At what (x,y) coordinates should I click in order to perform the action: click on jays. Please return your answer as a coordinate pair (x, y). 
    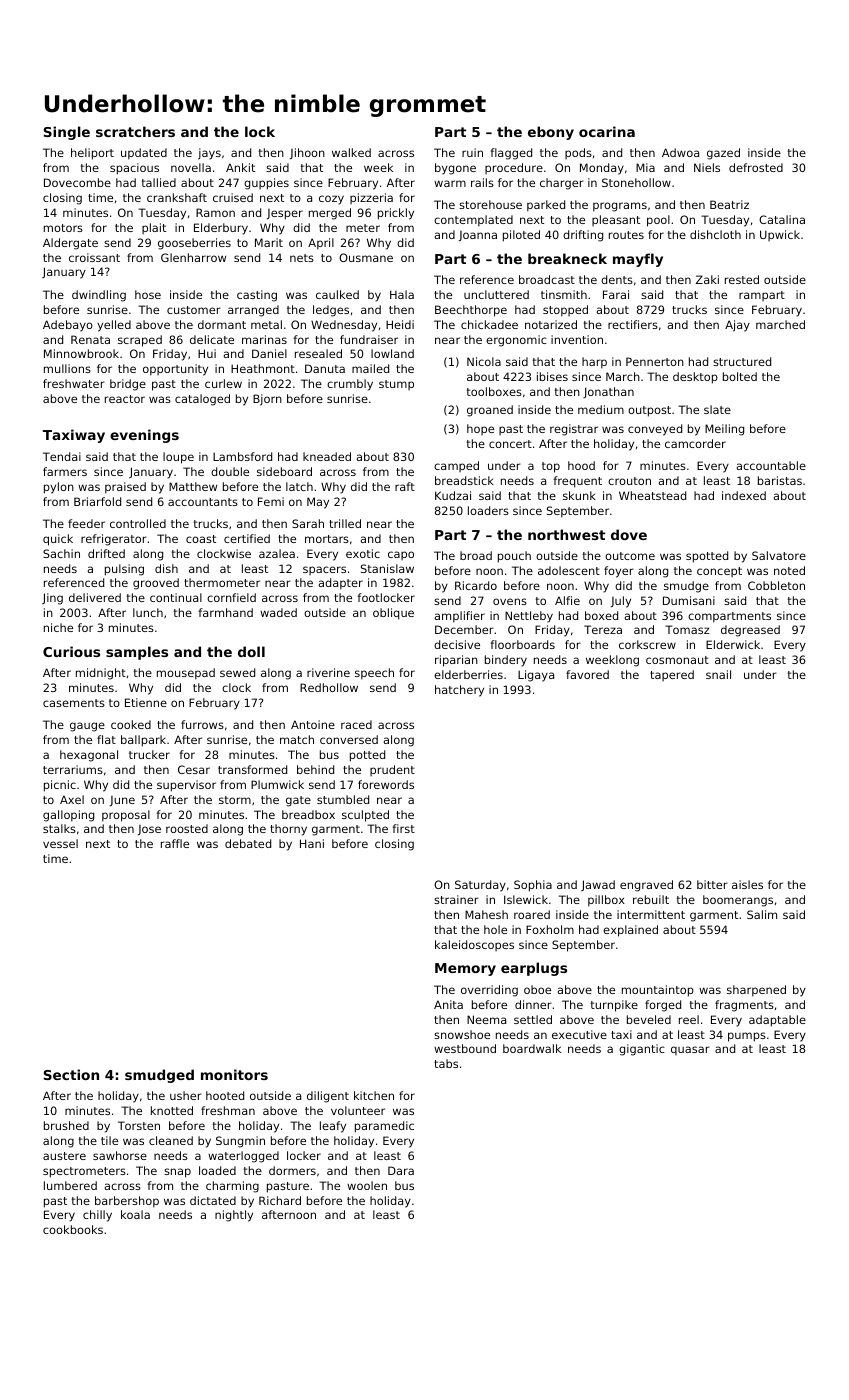
    Looking at the image, I should click on (209, 154).
